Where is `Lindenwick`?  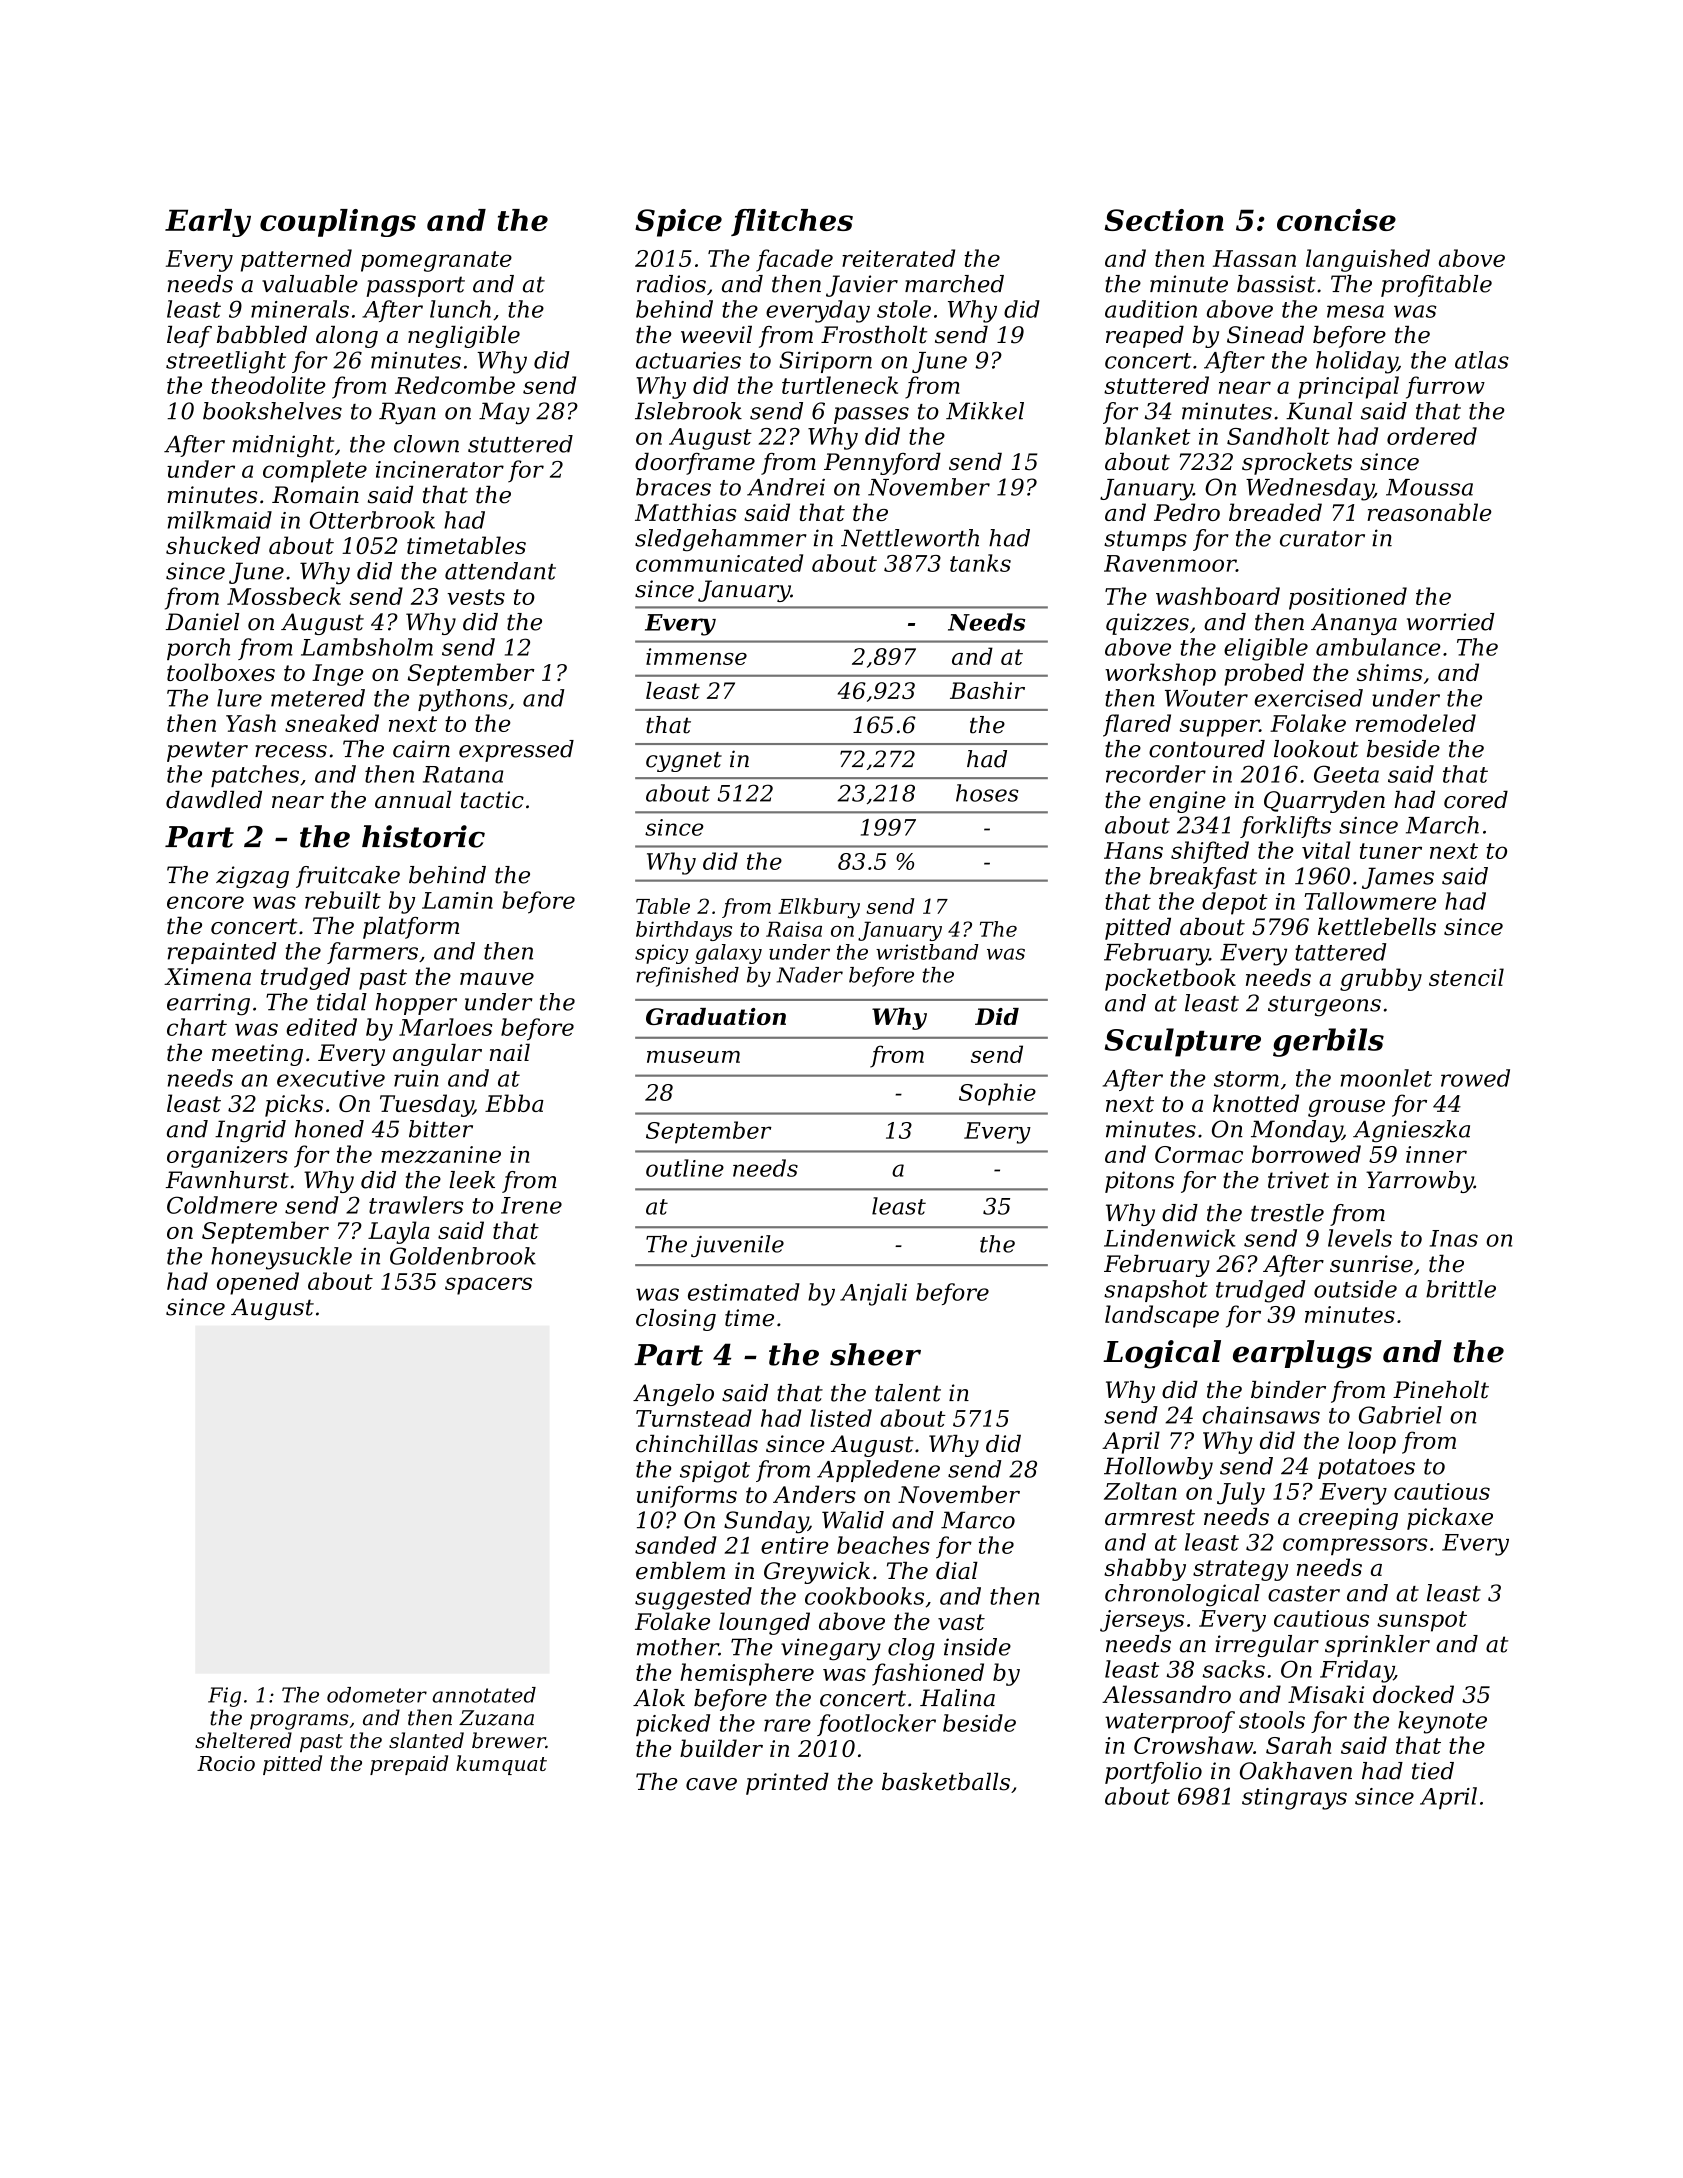
Lindenwick is located at coordinates (1170, 1238).
